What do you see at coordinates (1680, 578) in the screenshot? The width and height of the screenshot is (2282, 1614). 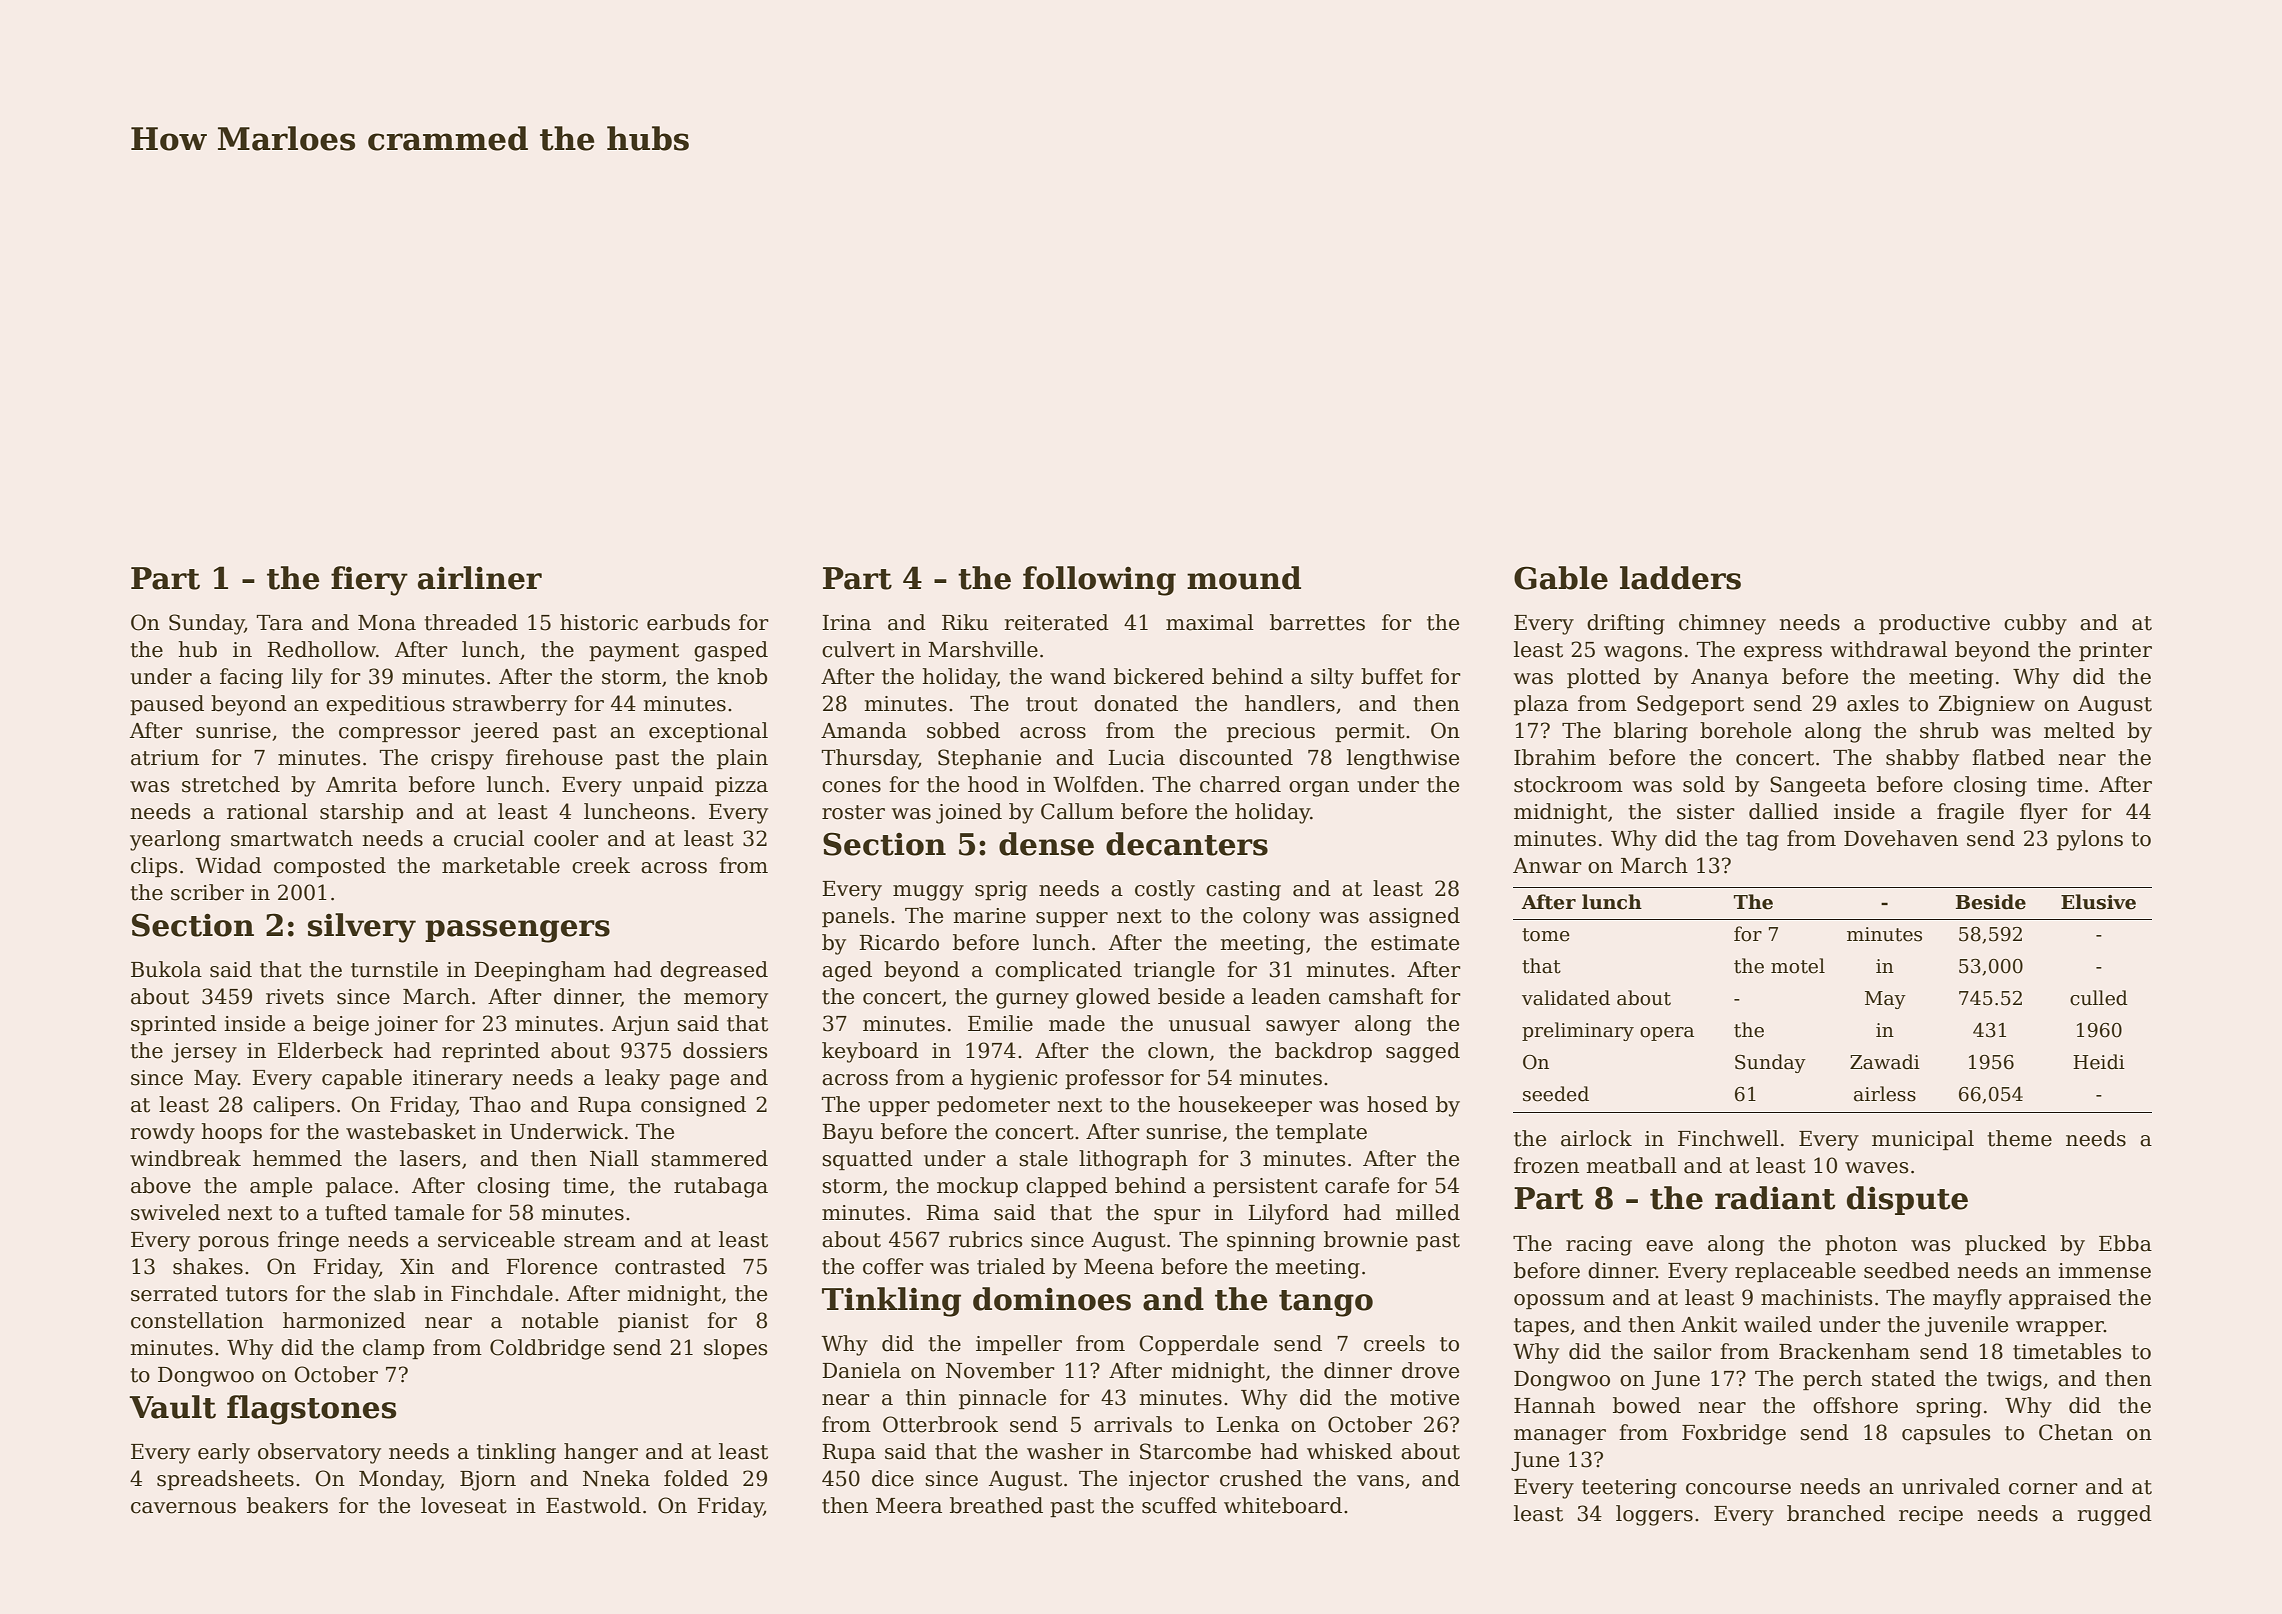 I see `ladders` at bounding box center [1680, 578].
